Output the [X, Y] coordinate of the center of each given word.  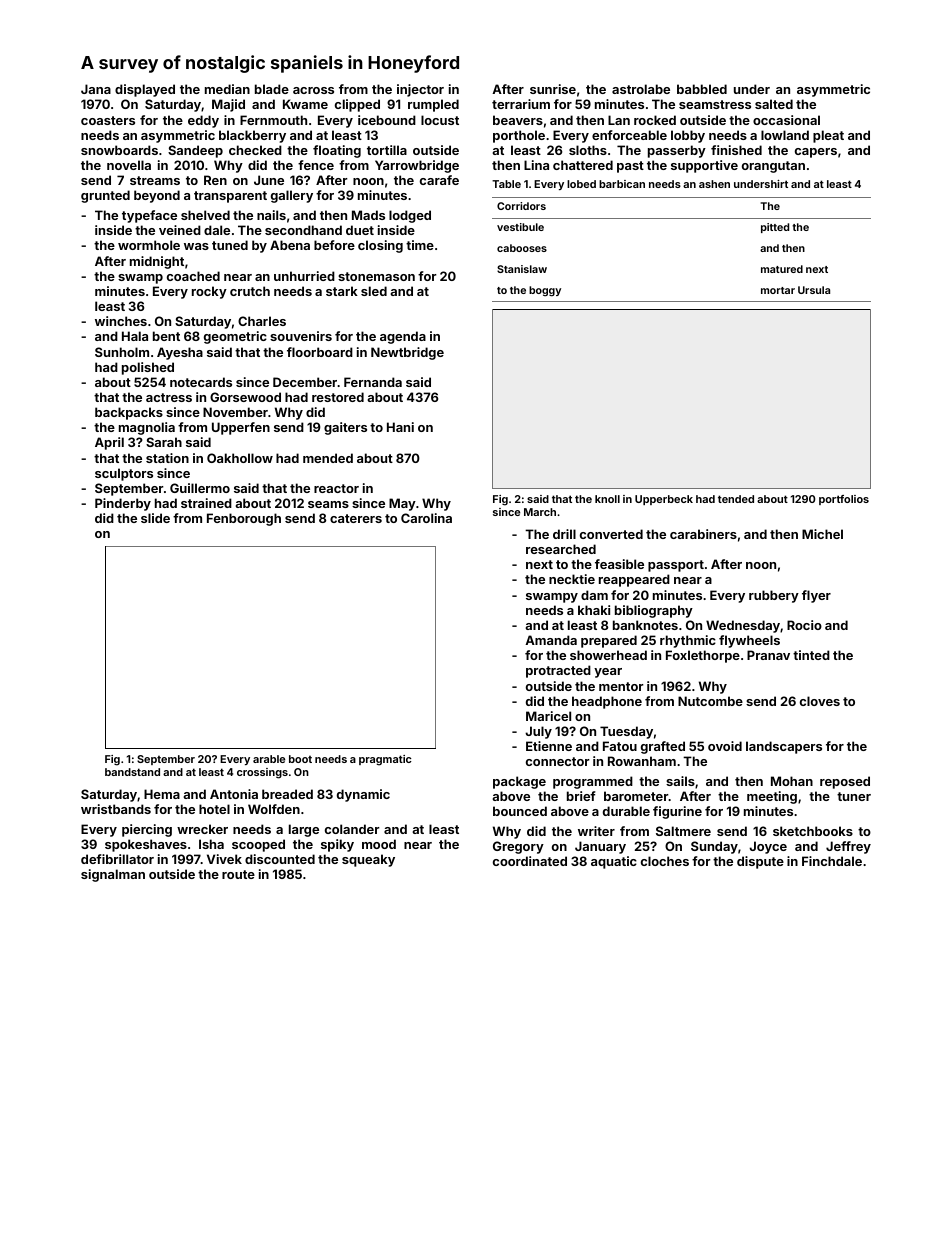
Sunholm [122, 352]
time [420, 245]
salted [774, 104]
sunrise [553, 89]
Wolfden [274, 809]
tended [736, 499]
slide [155, 518]
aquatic [614, 862]
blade [272, 89]
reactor [336, 488]
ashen [714, 184]
